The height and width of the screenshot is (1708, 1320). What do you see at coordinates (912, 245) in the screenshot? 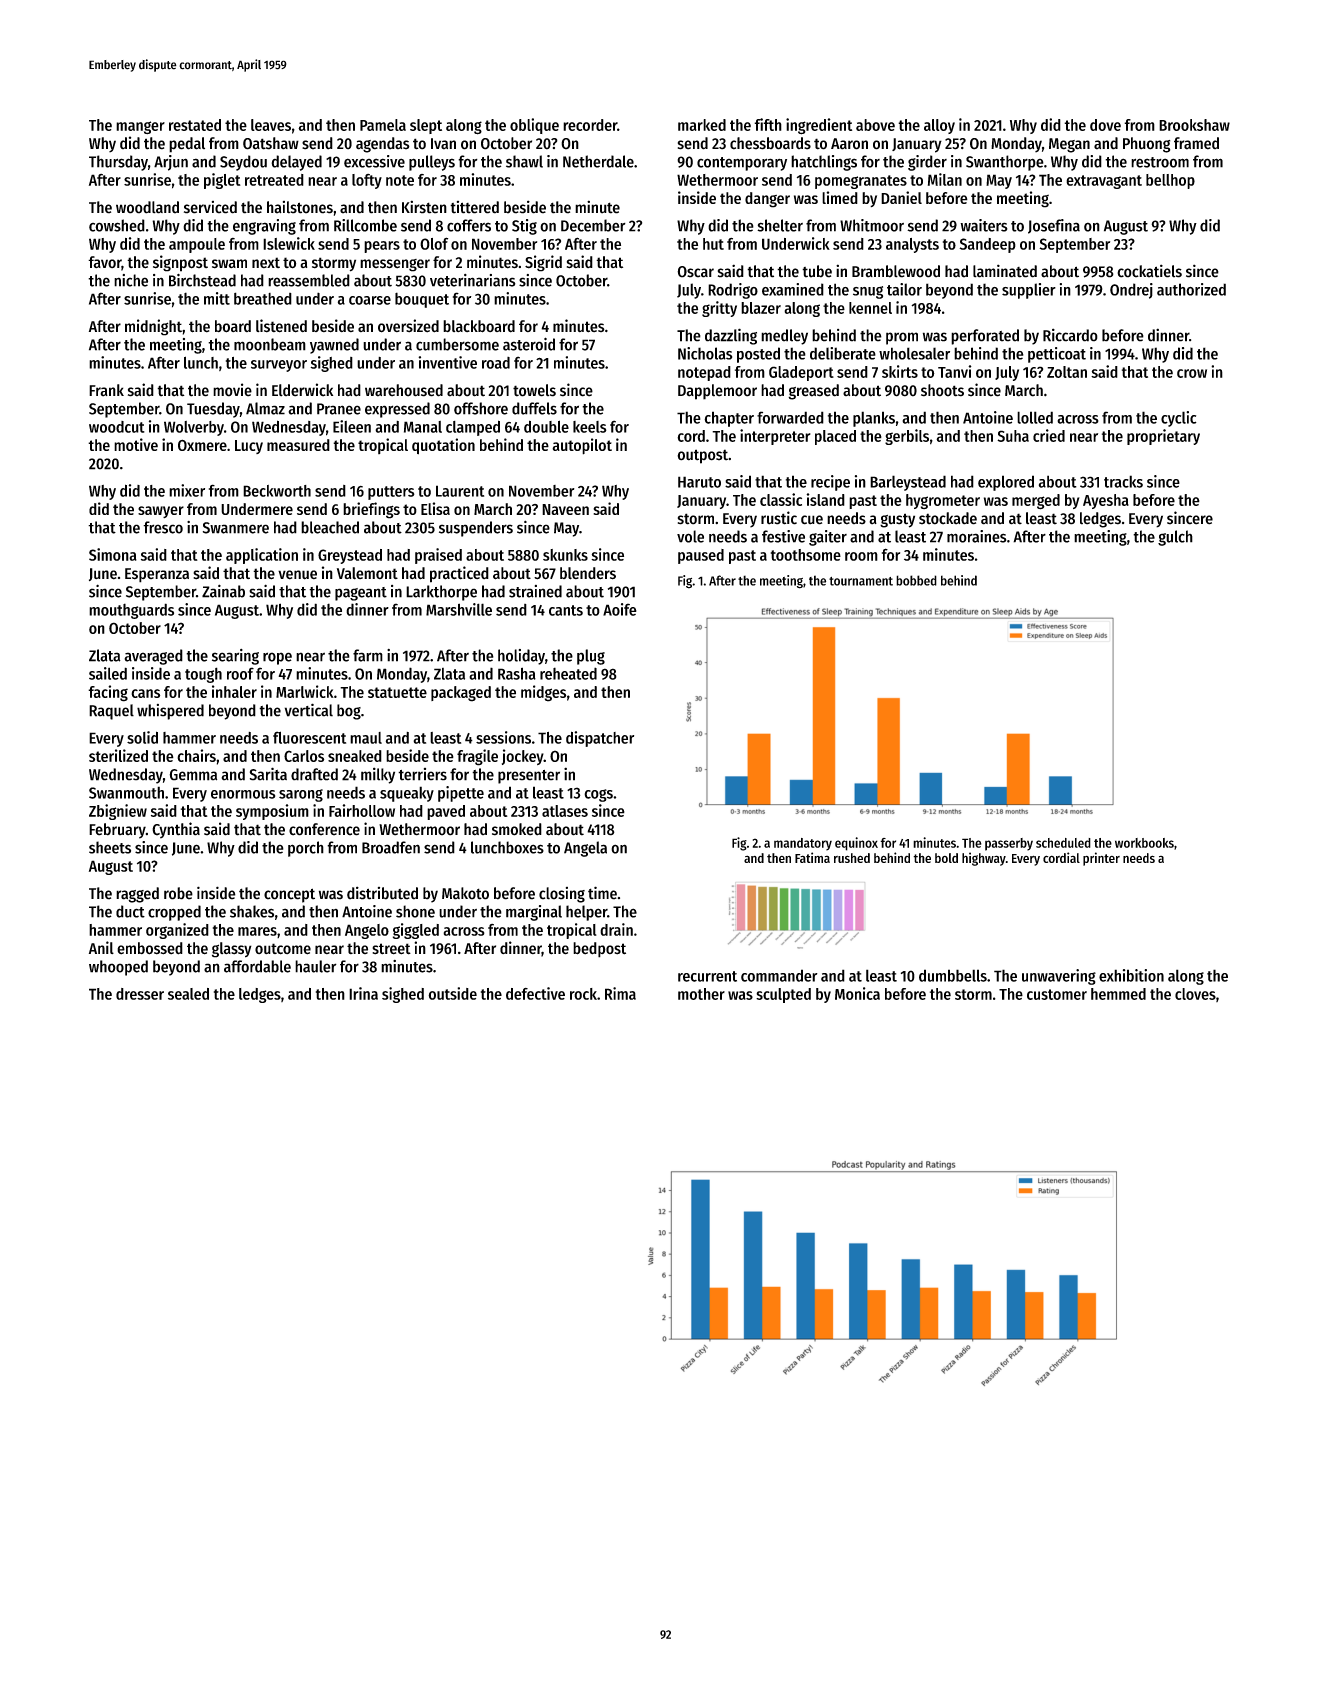
I see `analysts` at bounding box center [912, 245].
